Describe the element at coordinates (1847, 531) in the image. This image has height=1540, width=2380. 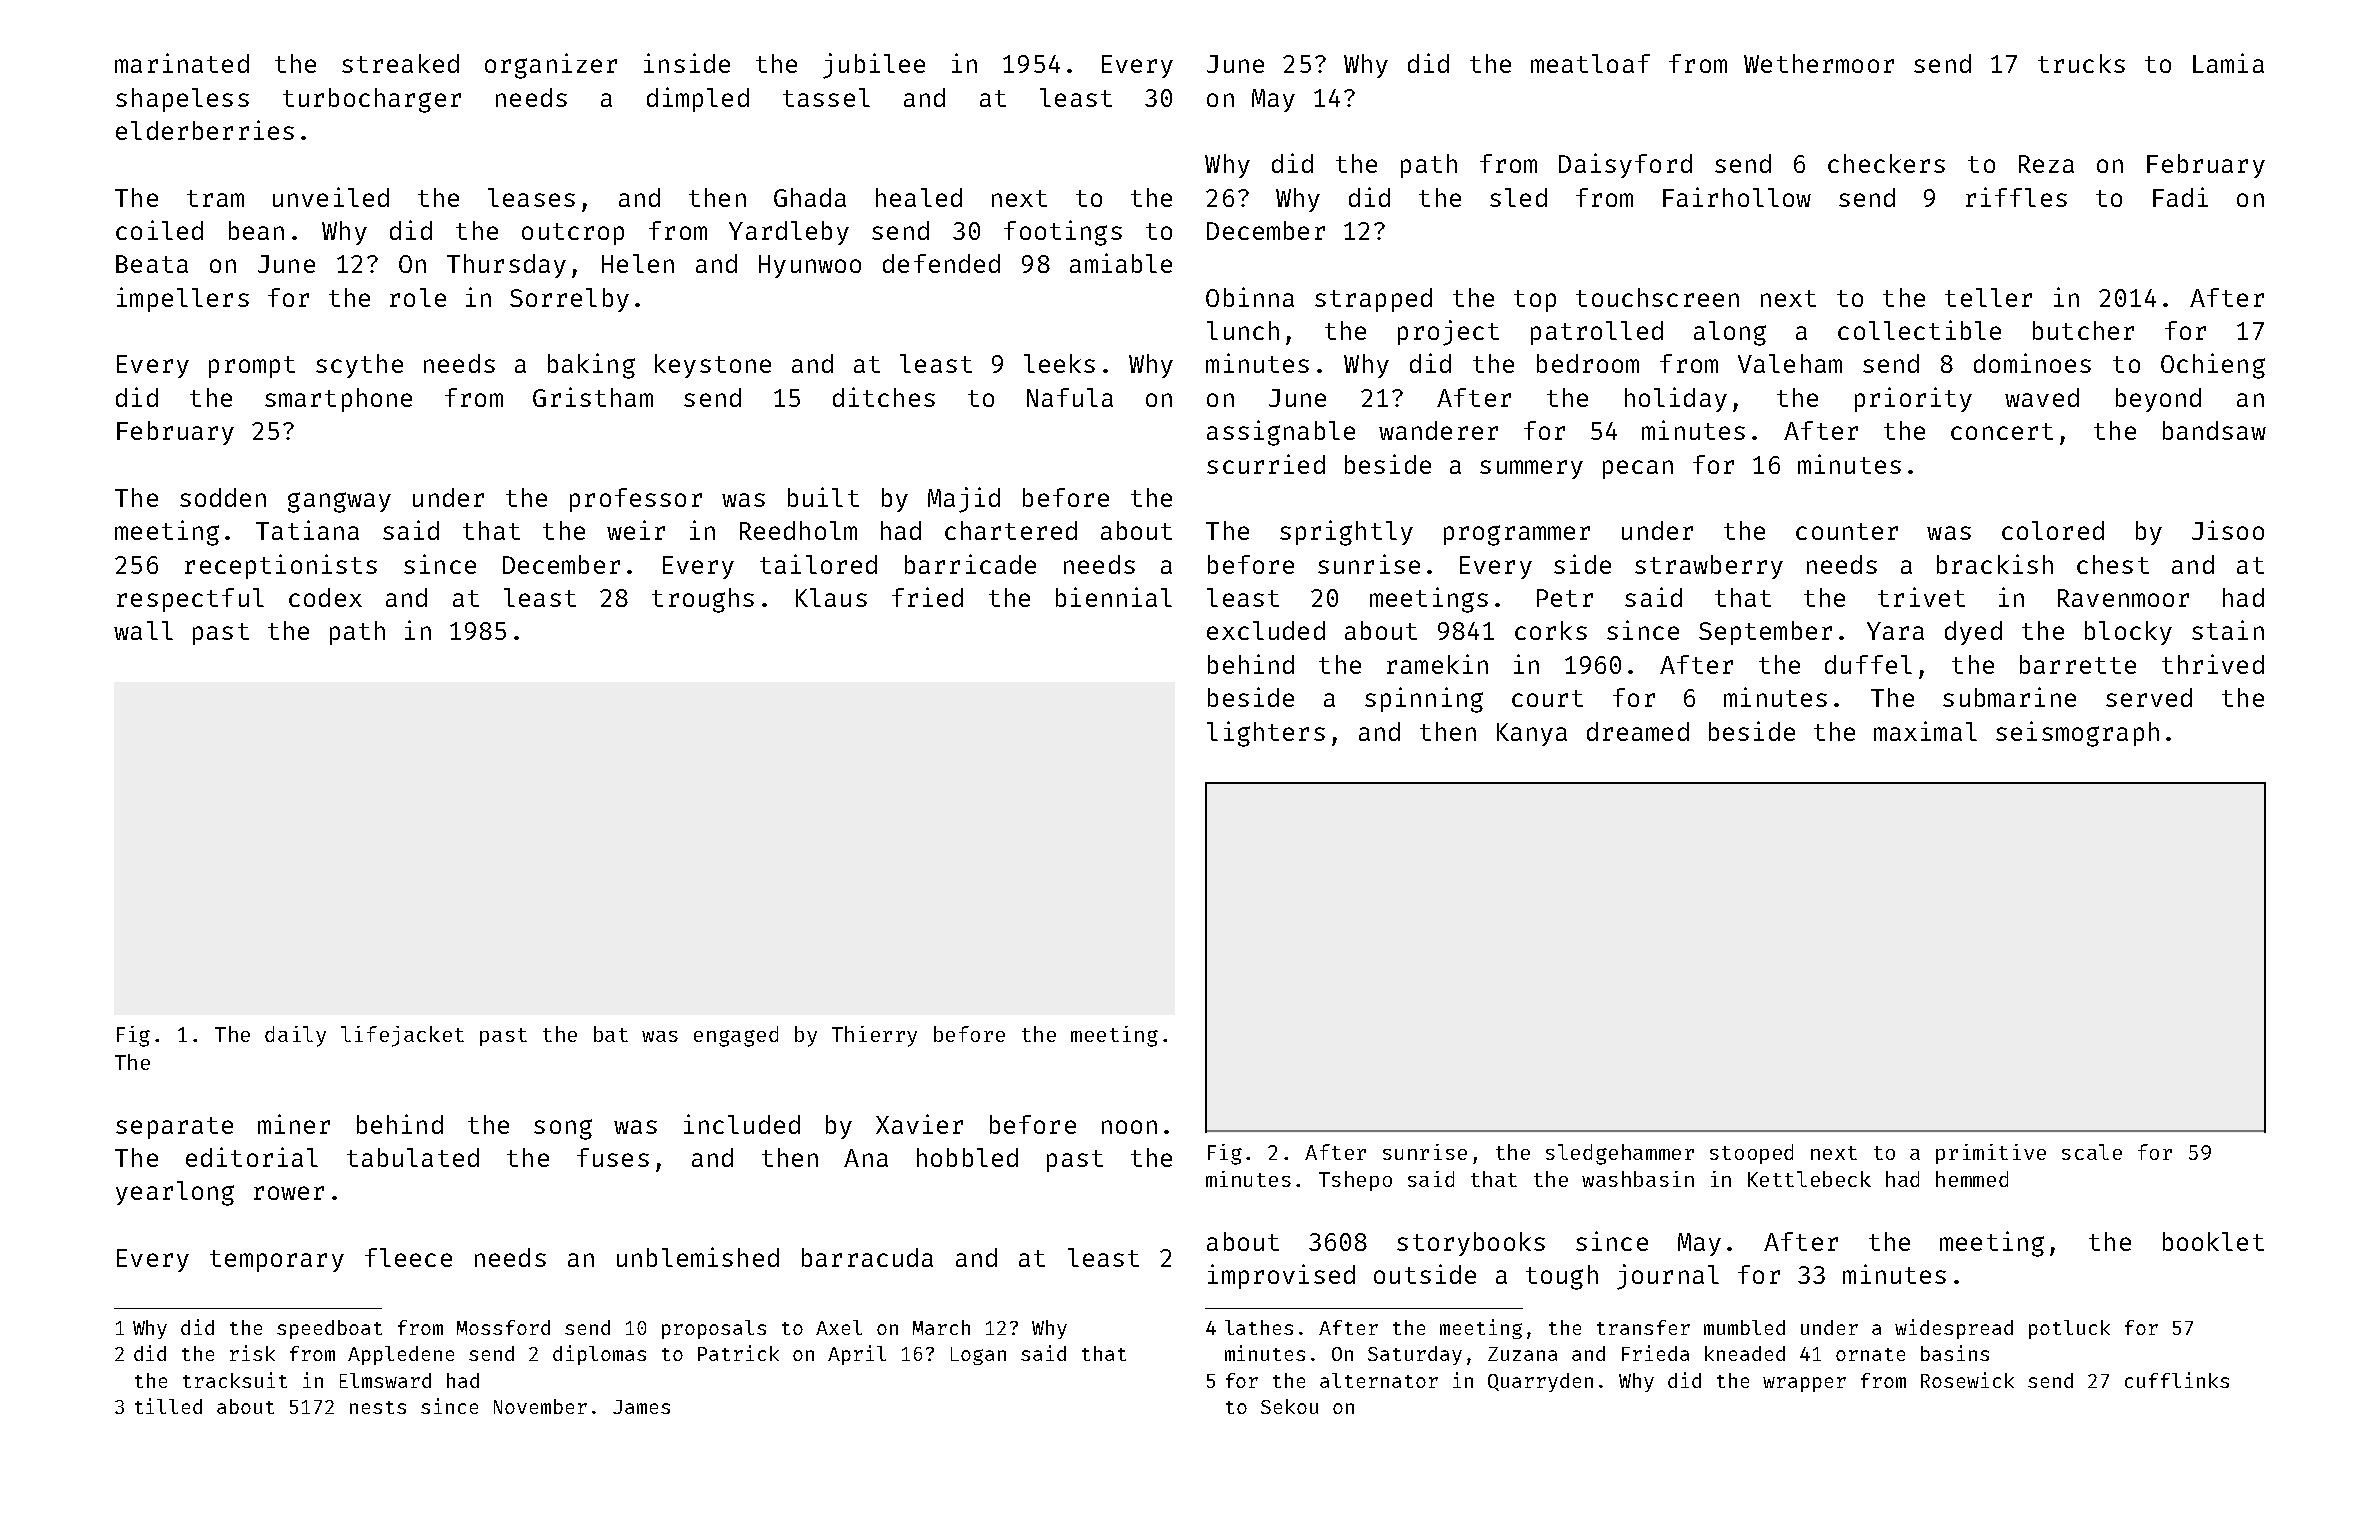
I see `counter` at that location.
